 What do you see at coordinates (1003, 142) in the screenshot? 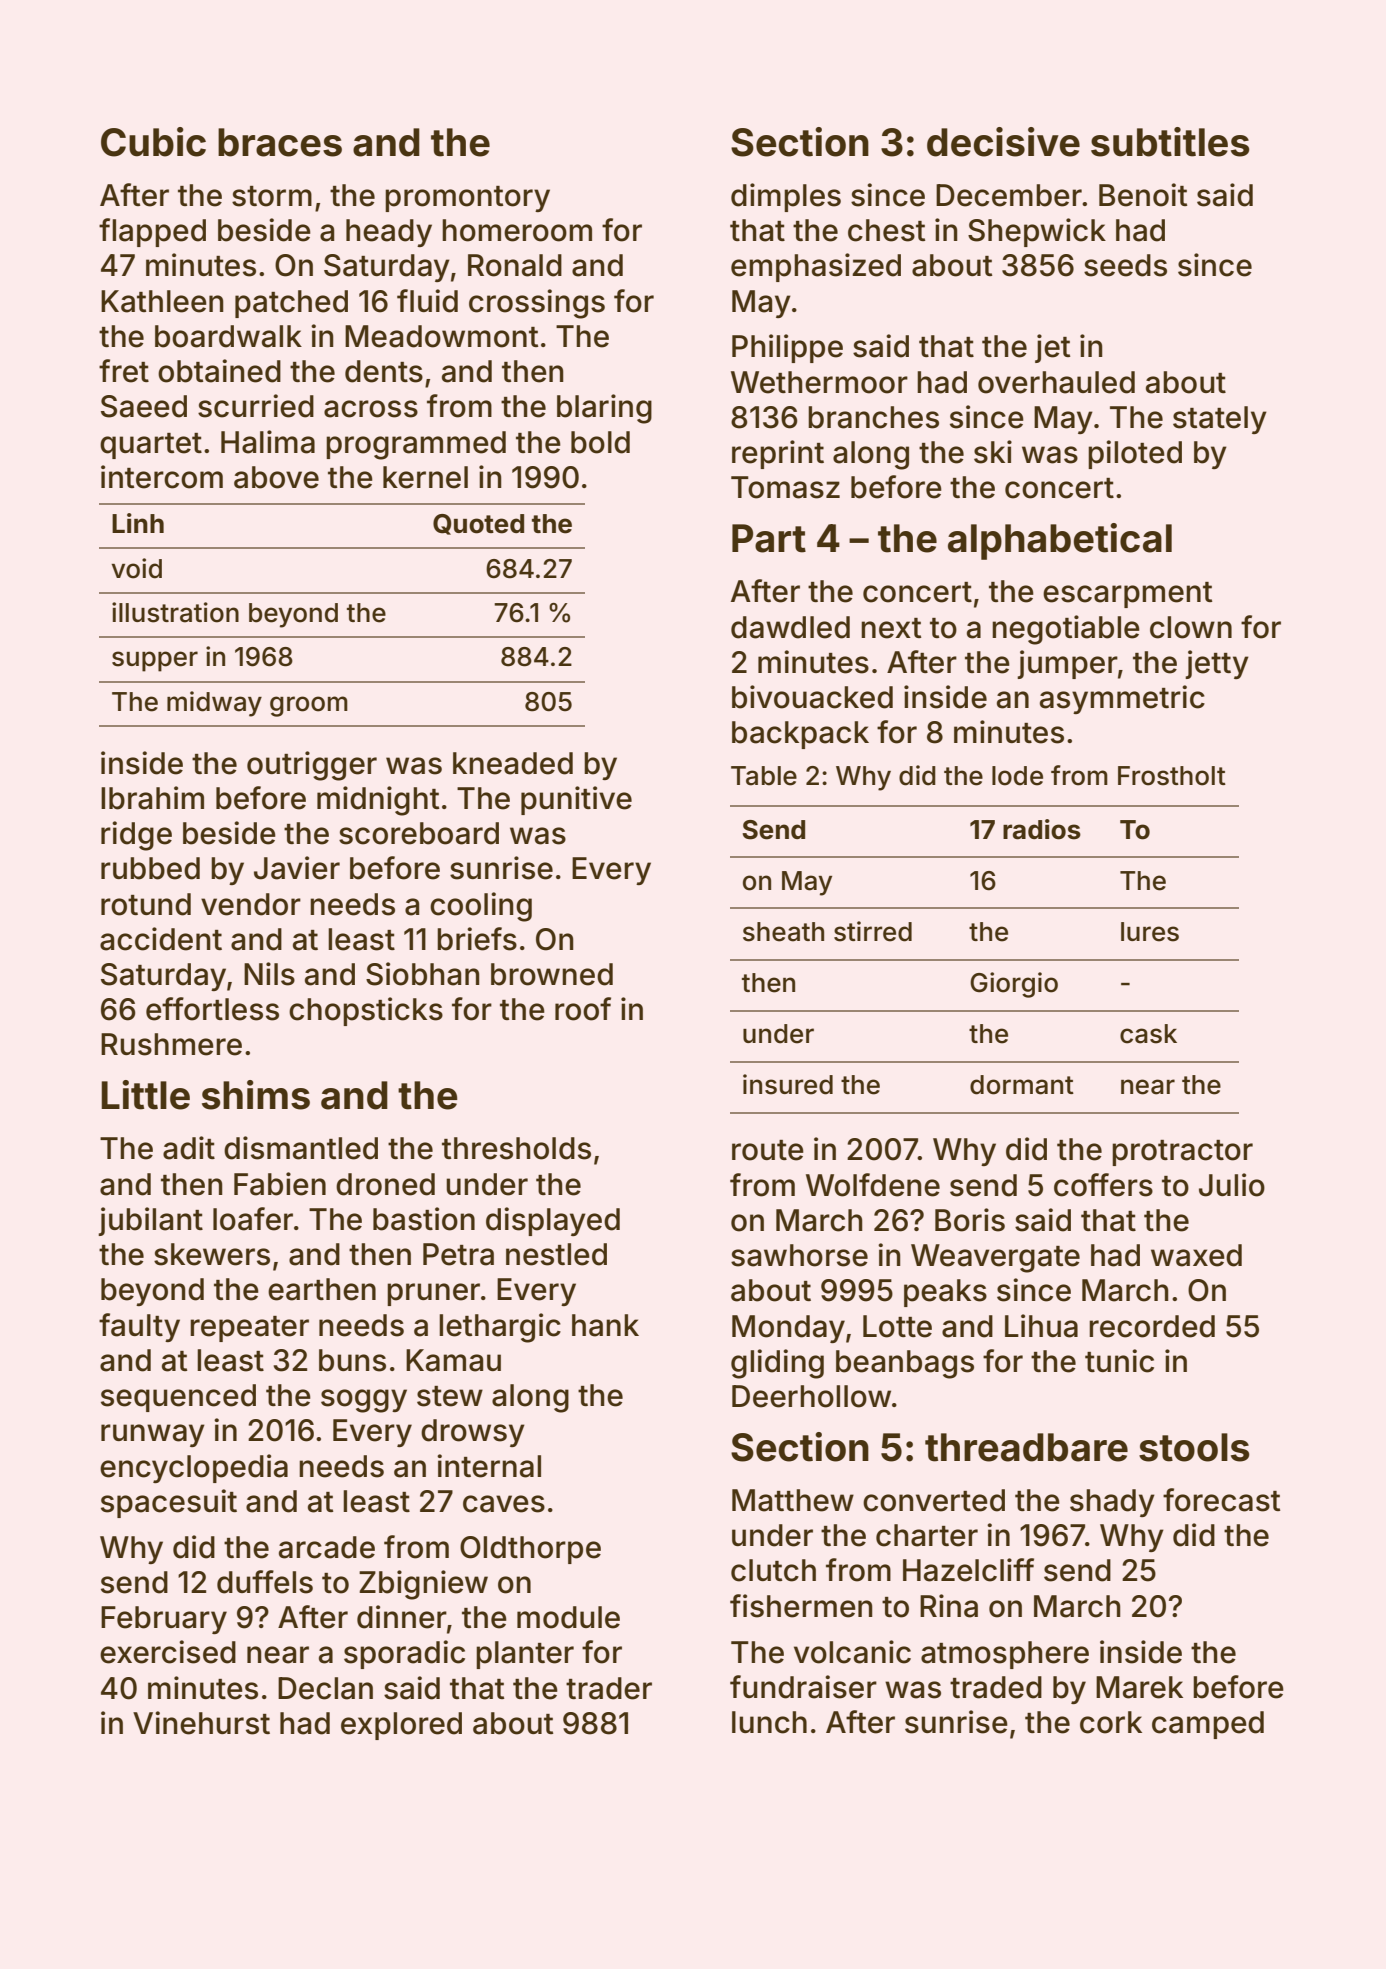
I see `decisive` at bounding box center [1003, 142].
